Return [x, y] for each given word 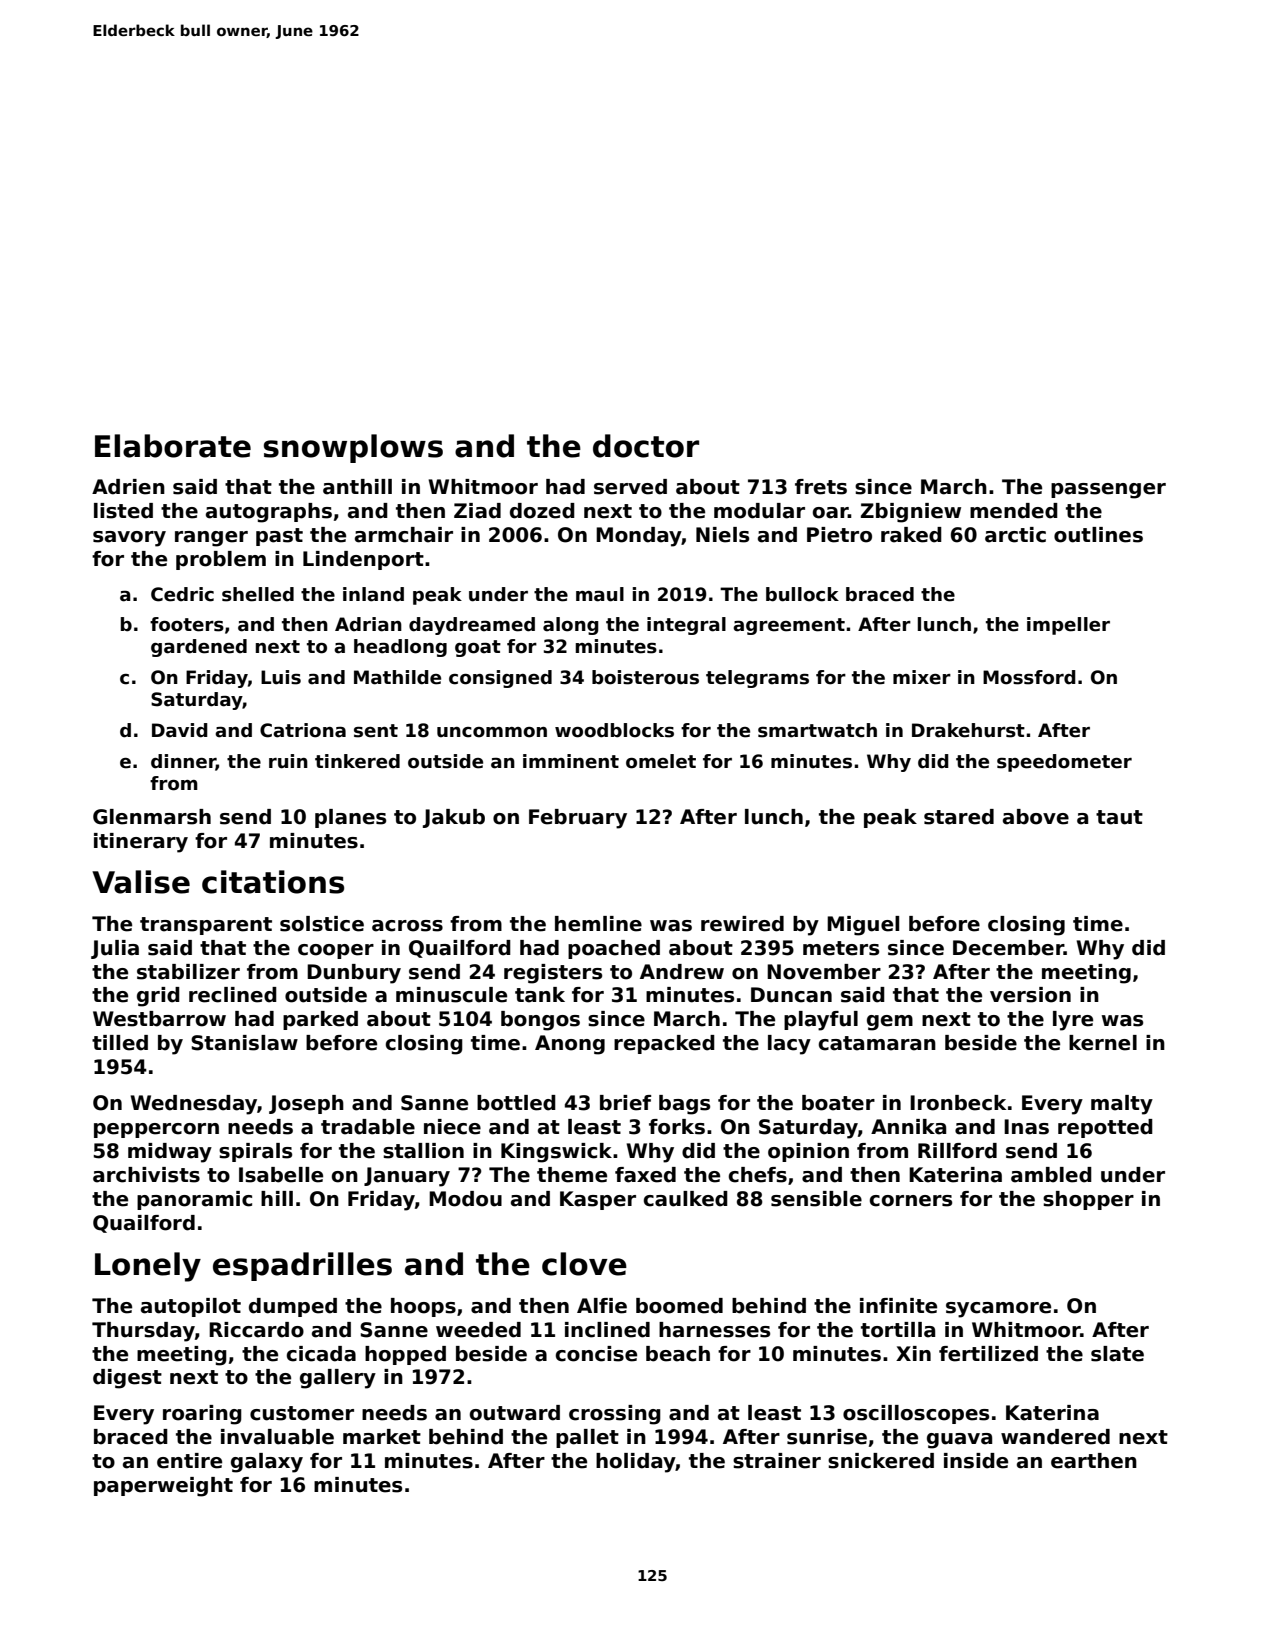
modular [759, 511]
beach [678, 1354]
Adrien [128, 487]
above [1036, 817]
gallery [338, 1379]
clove [584, 1264]
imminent [571, 761]
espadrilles [302, 1266]
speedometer [1064, 763]
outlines [1098, 535]
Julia [115, 949]
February [578, 819]
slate [1117, 1354]
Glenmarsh [152, 817]
